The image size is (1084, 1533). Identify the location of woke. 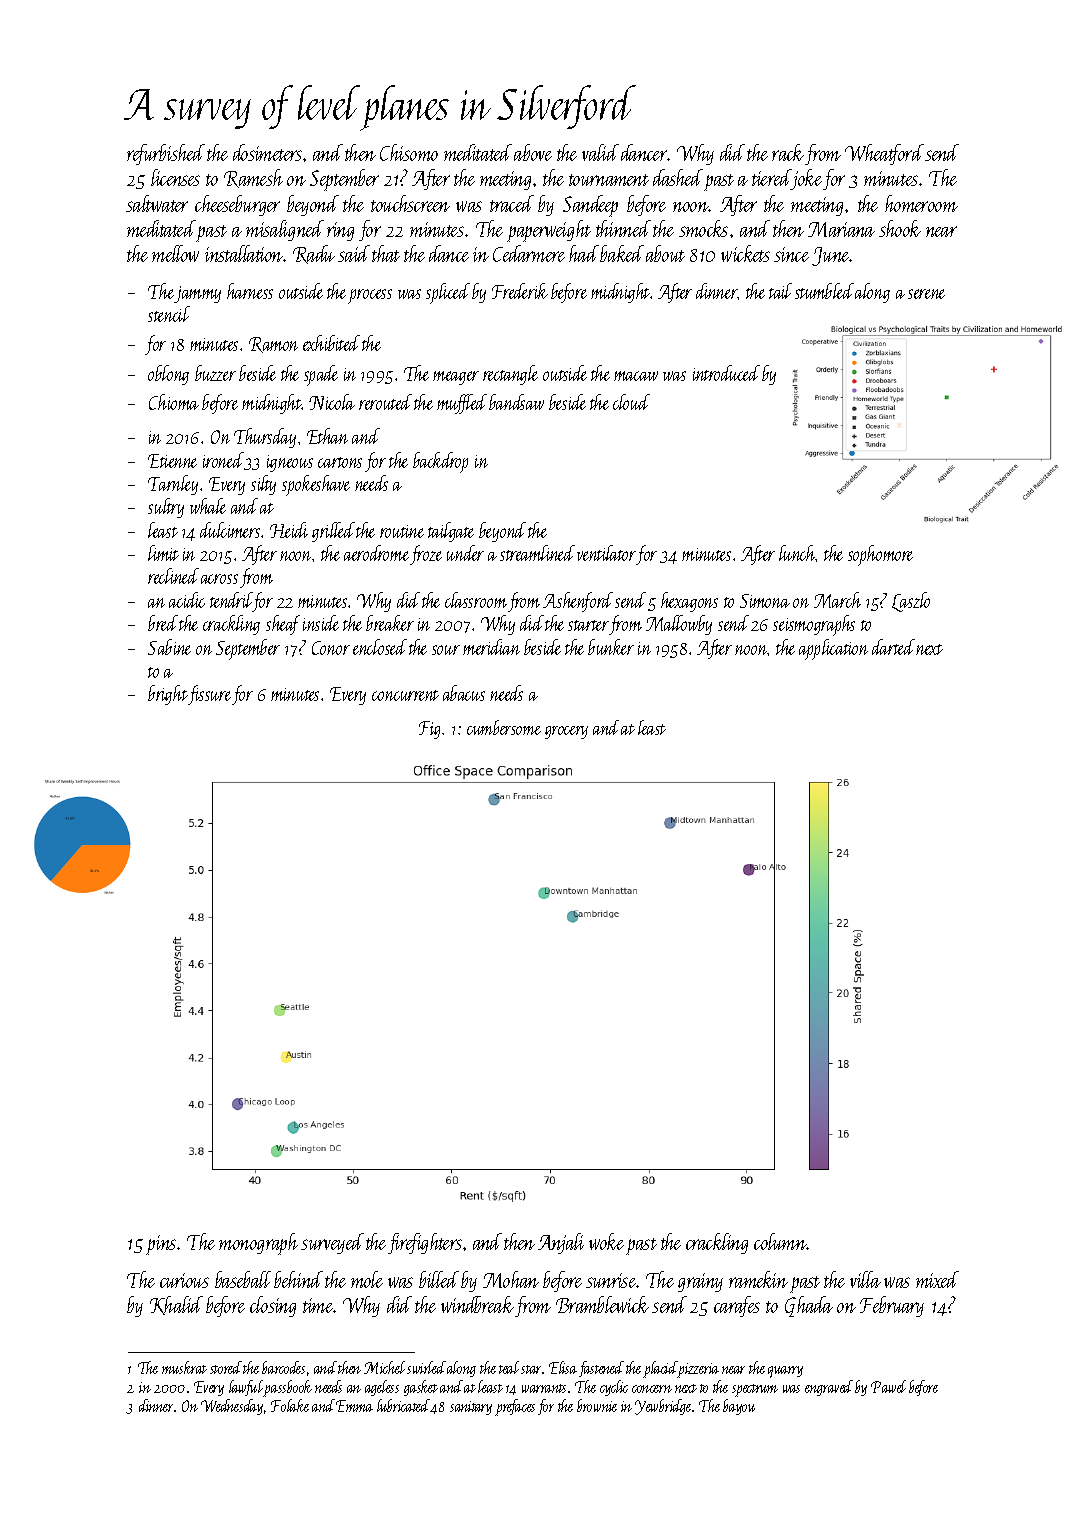
(606, 1241).
